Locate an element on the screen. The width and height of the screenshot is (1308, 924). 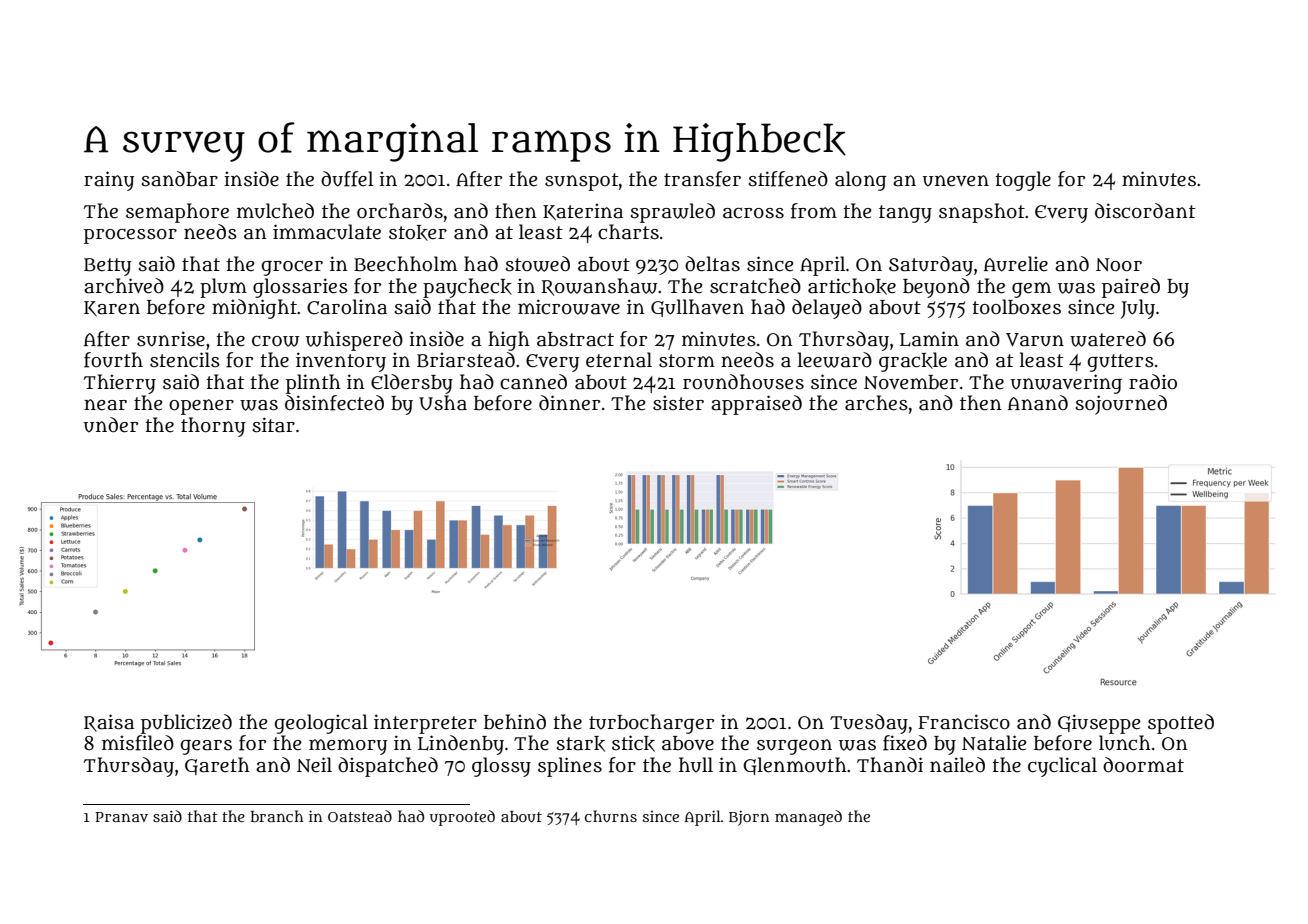
Noor is located at coordinates (1119, 265).
